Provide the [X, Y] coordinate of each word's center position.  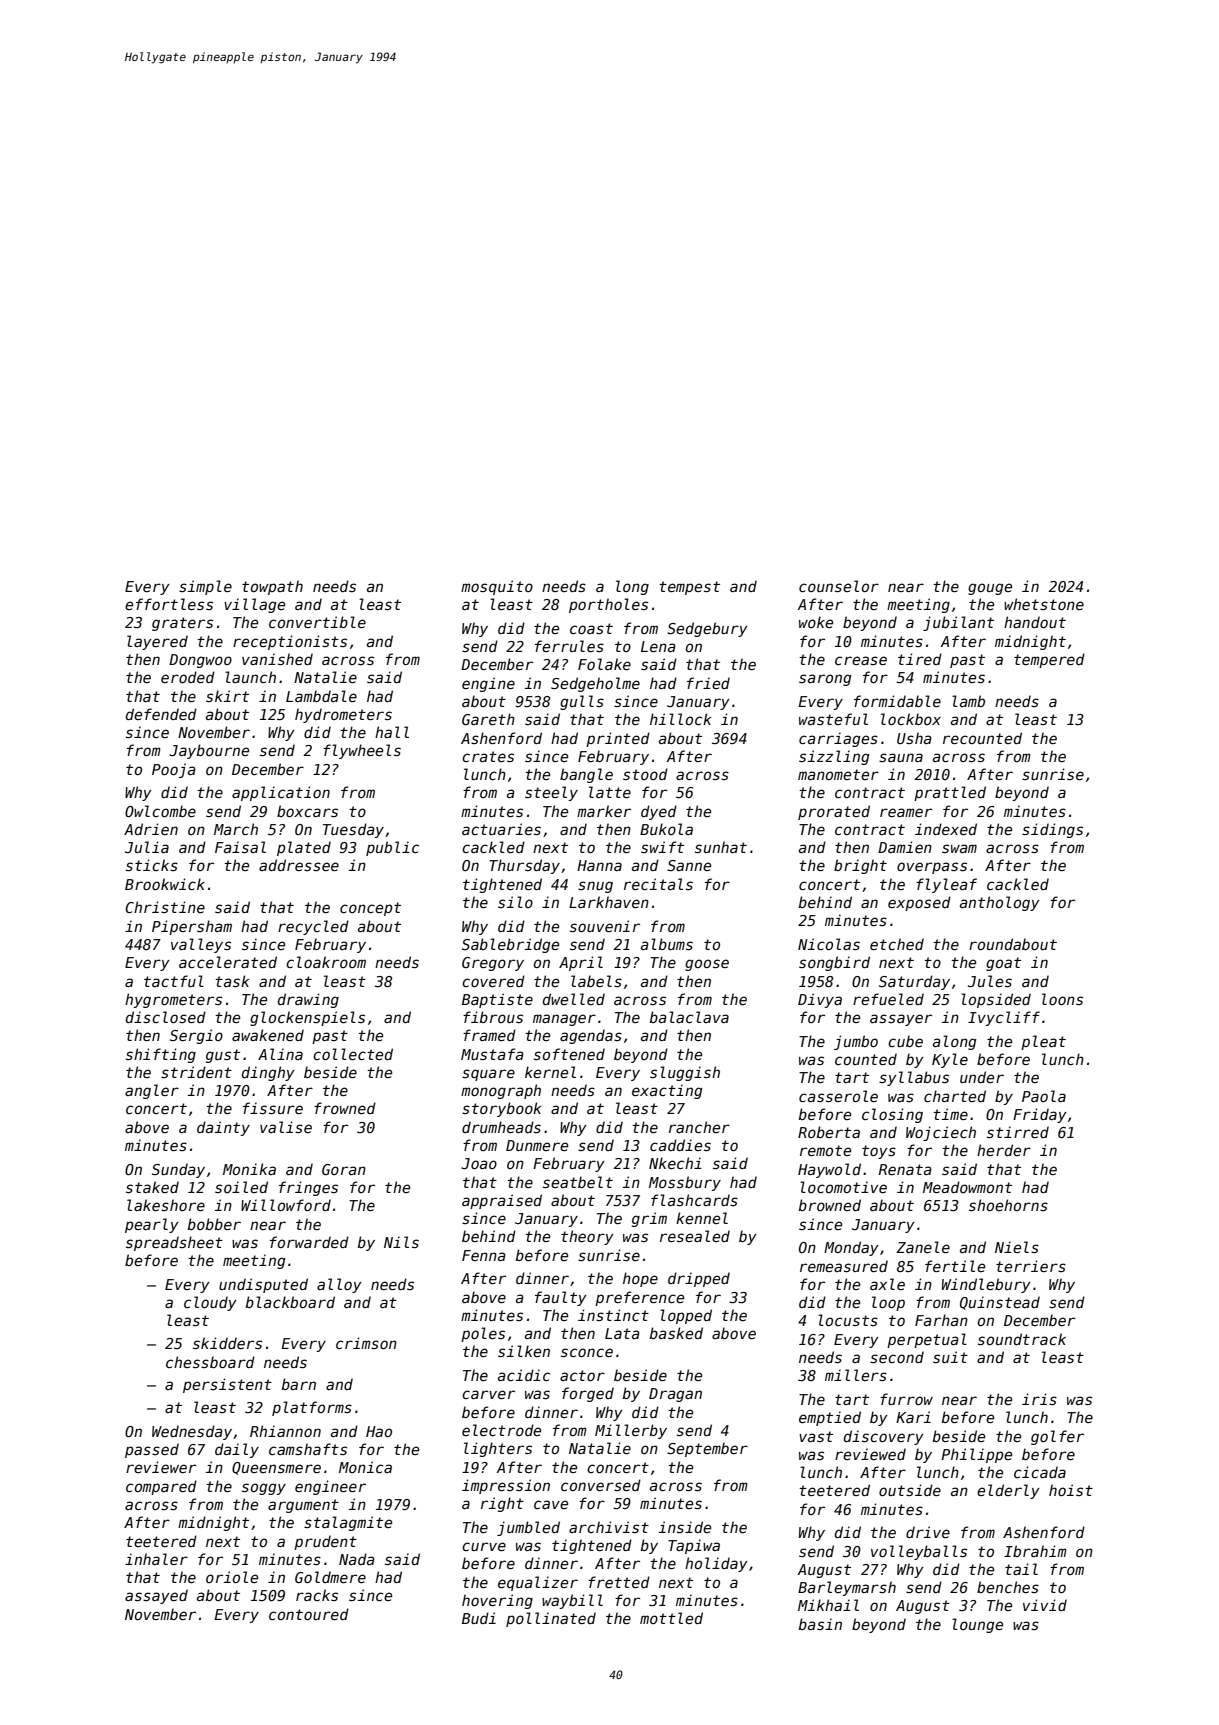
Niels [1017, 1247]
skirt [227, 696]
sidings [1052, 830]
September [707, 1449]
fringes [308, 1188]
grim [649, 1219]
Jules [990, 981]
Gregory [493, 964]
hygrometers [173, 1000]
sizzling [834, 757]
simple [205, 587]
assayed [156, 1596]
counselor [839, 586]
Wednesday [192, 1432]
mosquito [497, 587]
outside [910, 1490]
